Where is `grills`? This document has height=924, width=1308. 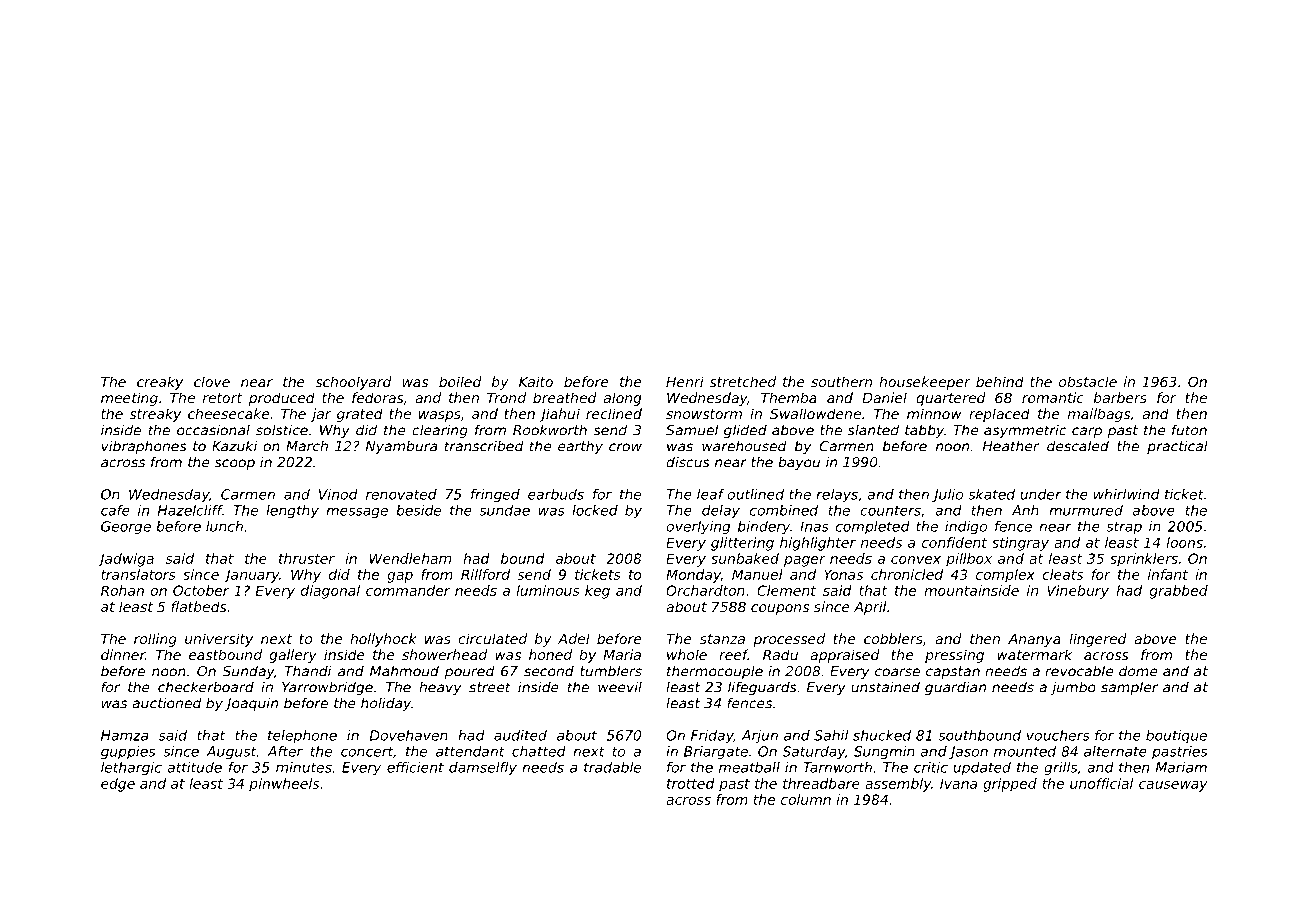 grills is located at coordinates (1060, 769).
